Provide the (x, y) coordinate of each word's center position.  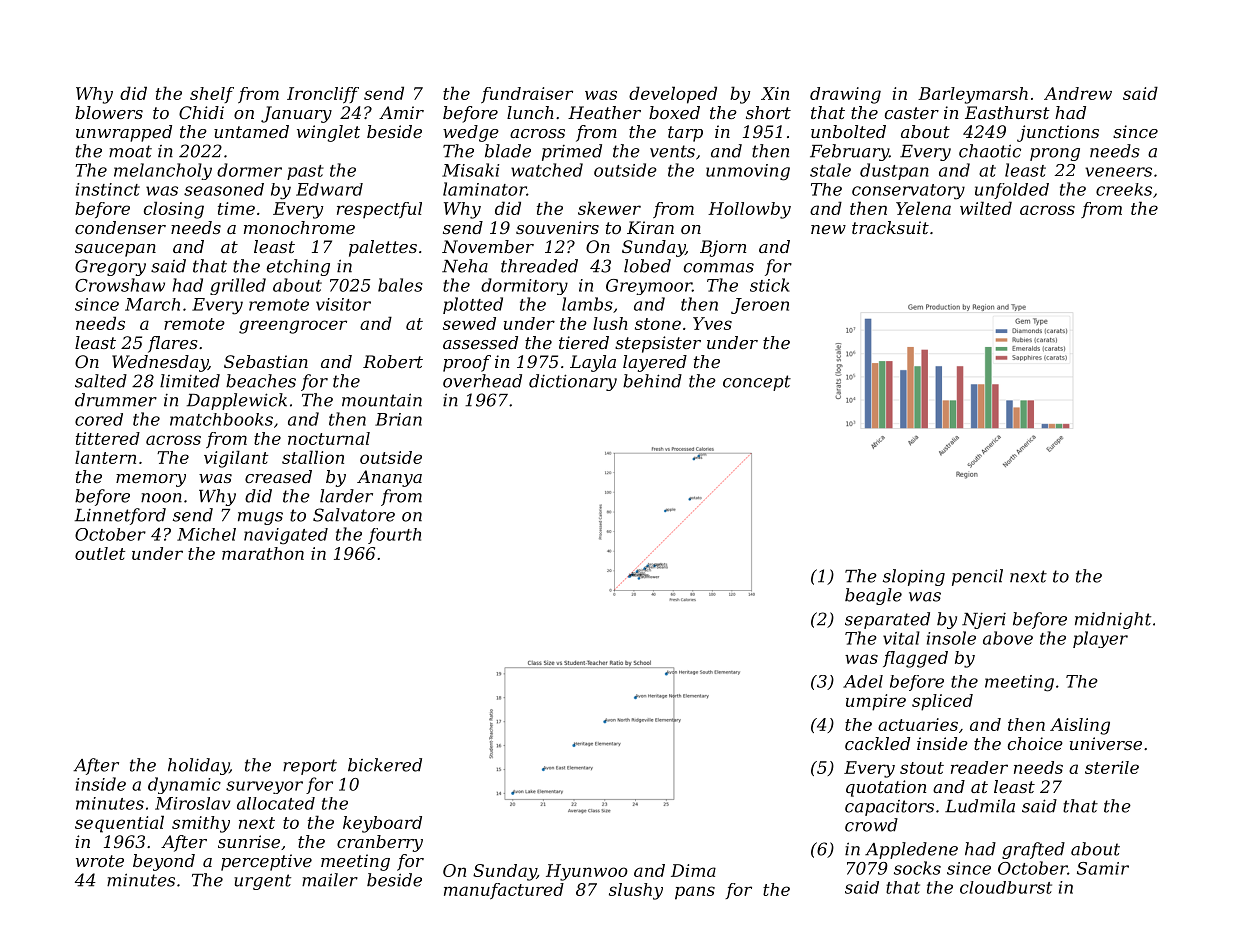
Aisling (1080, 726)
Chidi (201, 112)
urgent (262, 882)
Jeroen (760, 306)
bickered (385, 765)
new (828, 229)
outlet (100, 553)
